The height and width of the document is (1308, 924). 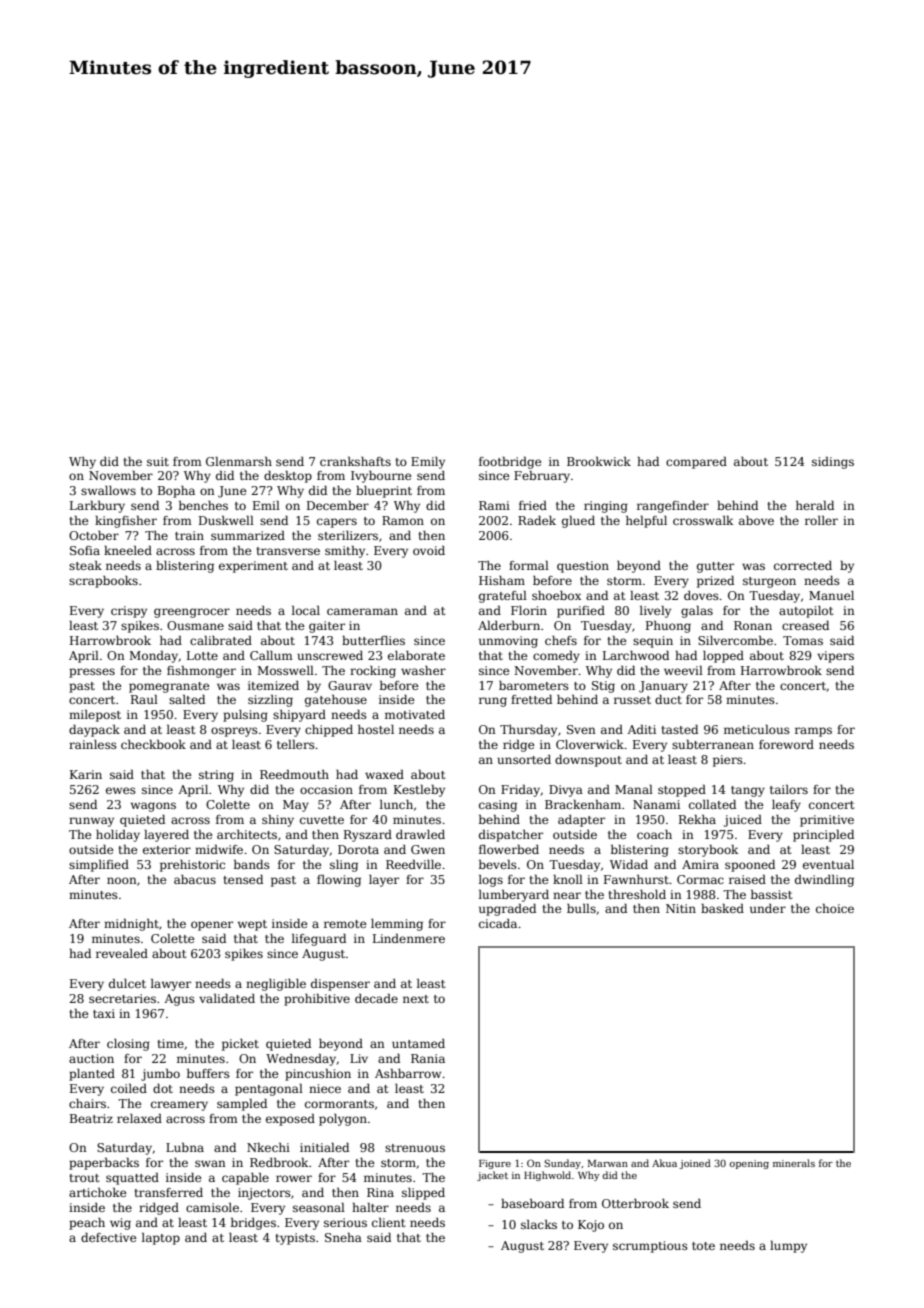 I want to click on Lotte, so click(x=202, y=655).
